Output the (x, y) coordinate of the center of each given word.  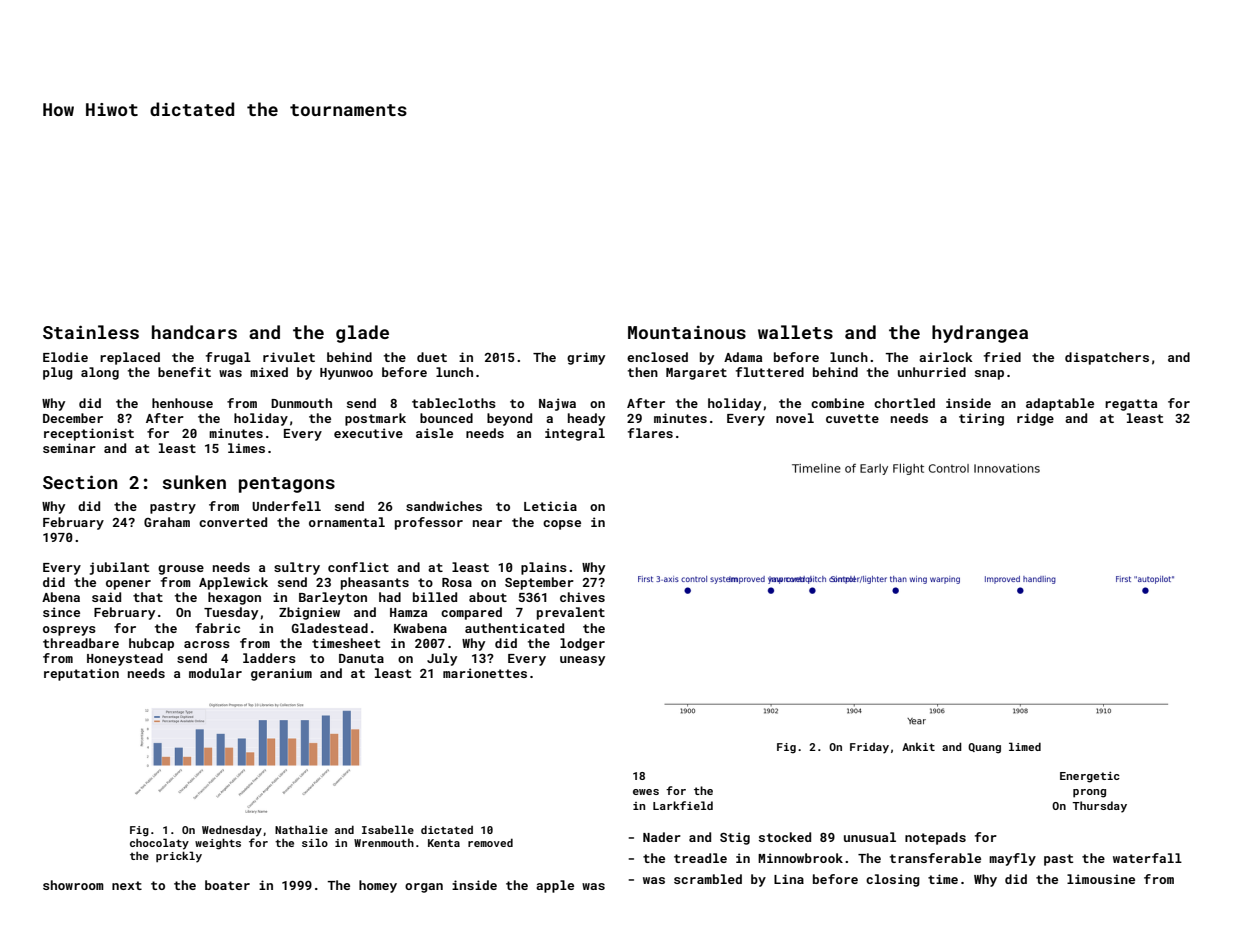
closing (893, 880)
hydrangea (980, 334)
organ (424, 888)
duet (432, 357)
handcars (194, 332)
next (127, 885)
